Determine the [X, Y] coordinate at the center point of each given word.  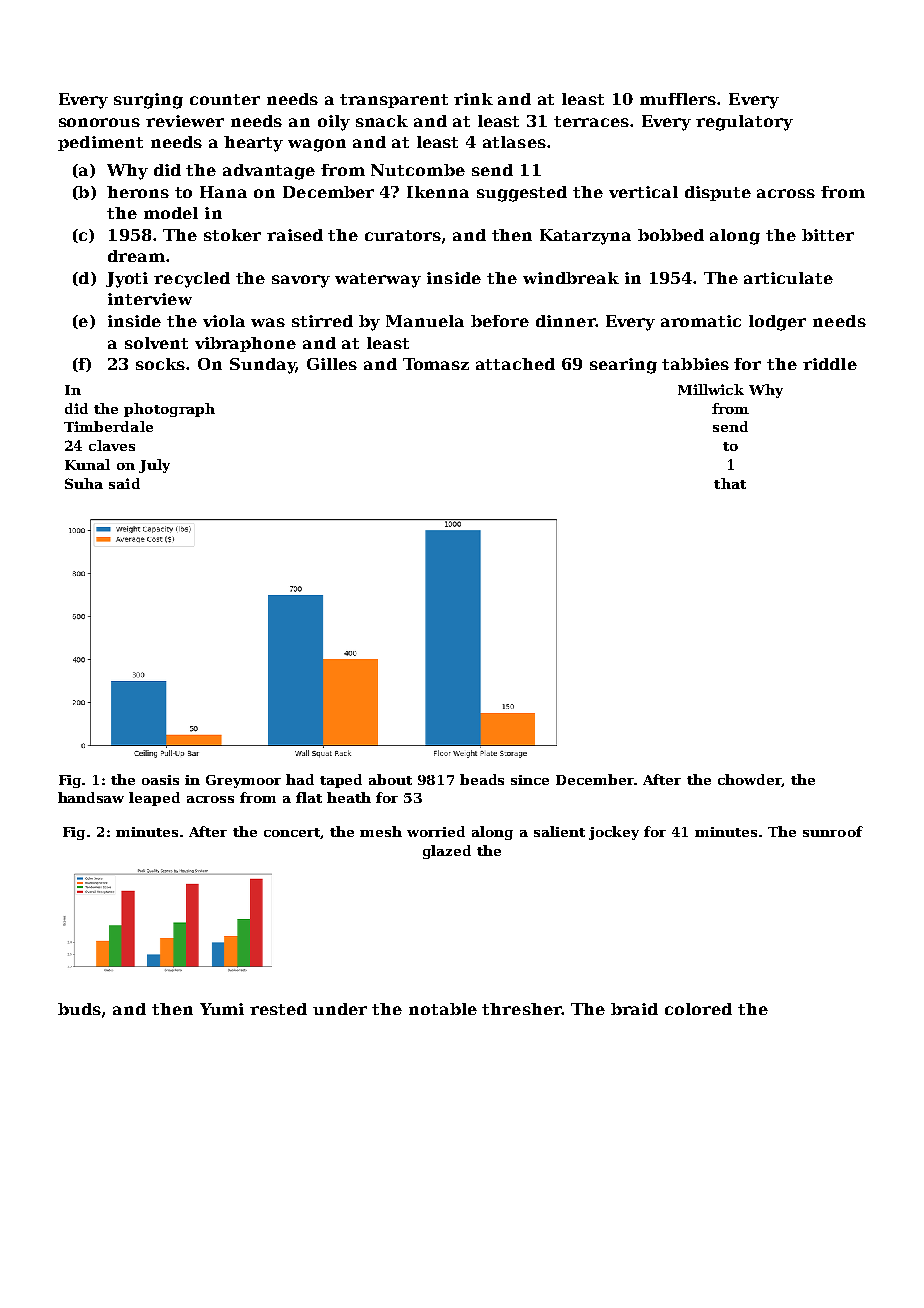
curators [403, 235]
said [124, 483]
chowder [750, 780]
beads [482, 779]
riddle [830, 364]
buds [79, 1009]
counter [225, 99]
